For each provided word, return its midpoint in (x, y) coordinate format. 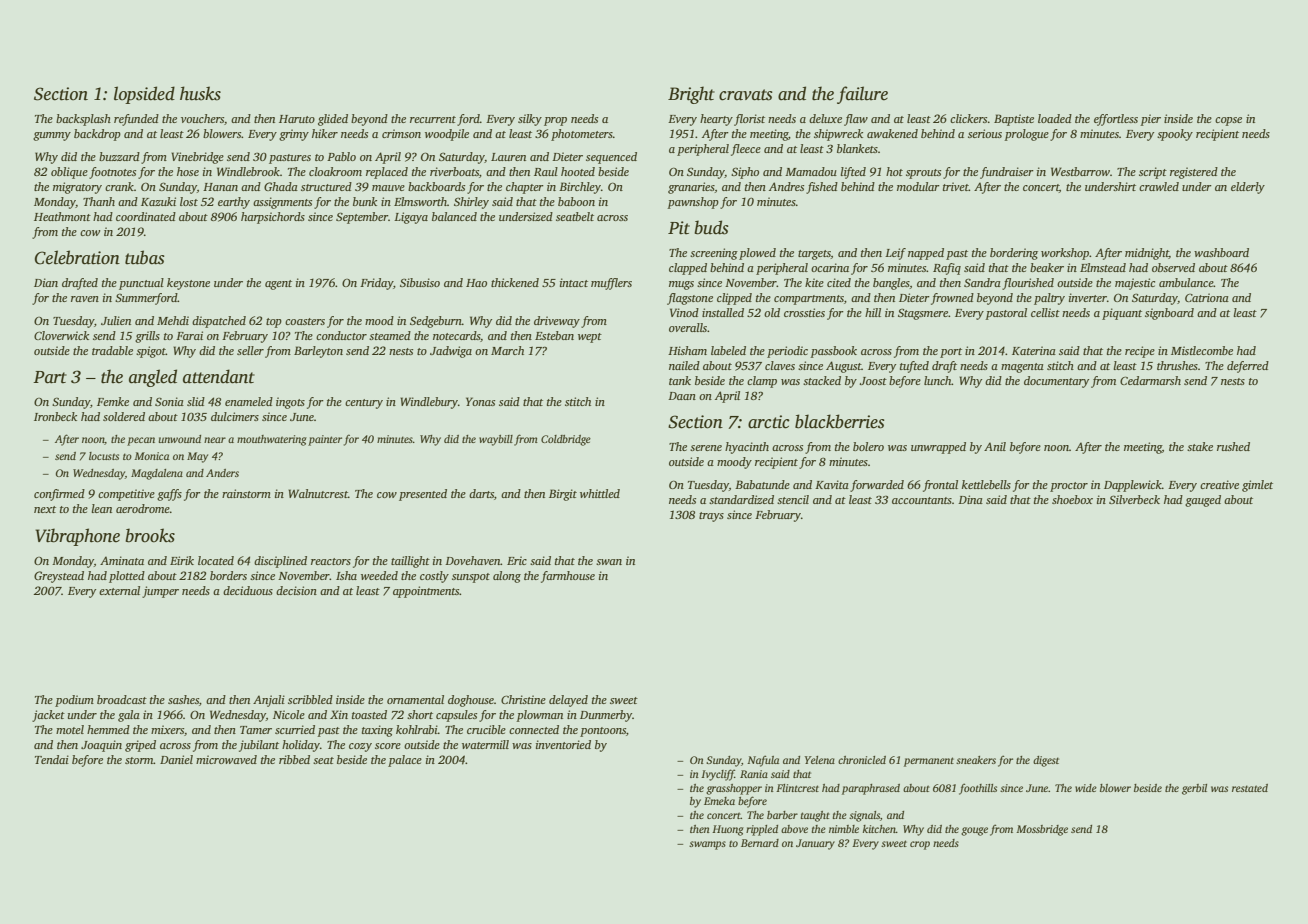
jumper (160, 592)
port (951, 353)
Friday (376, 284)
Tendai (52, 759)
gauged (1203, 501)
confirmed (59, 495)
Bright (691, 95)
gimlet (1257, 486)
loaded (1055, 118)
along (507, 577)
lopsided (144, 95)
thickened (515, 282)
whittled (600, 493)
